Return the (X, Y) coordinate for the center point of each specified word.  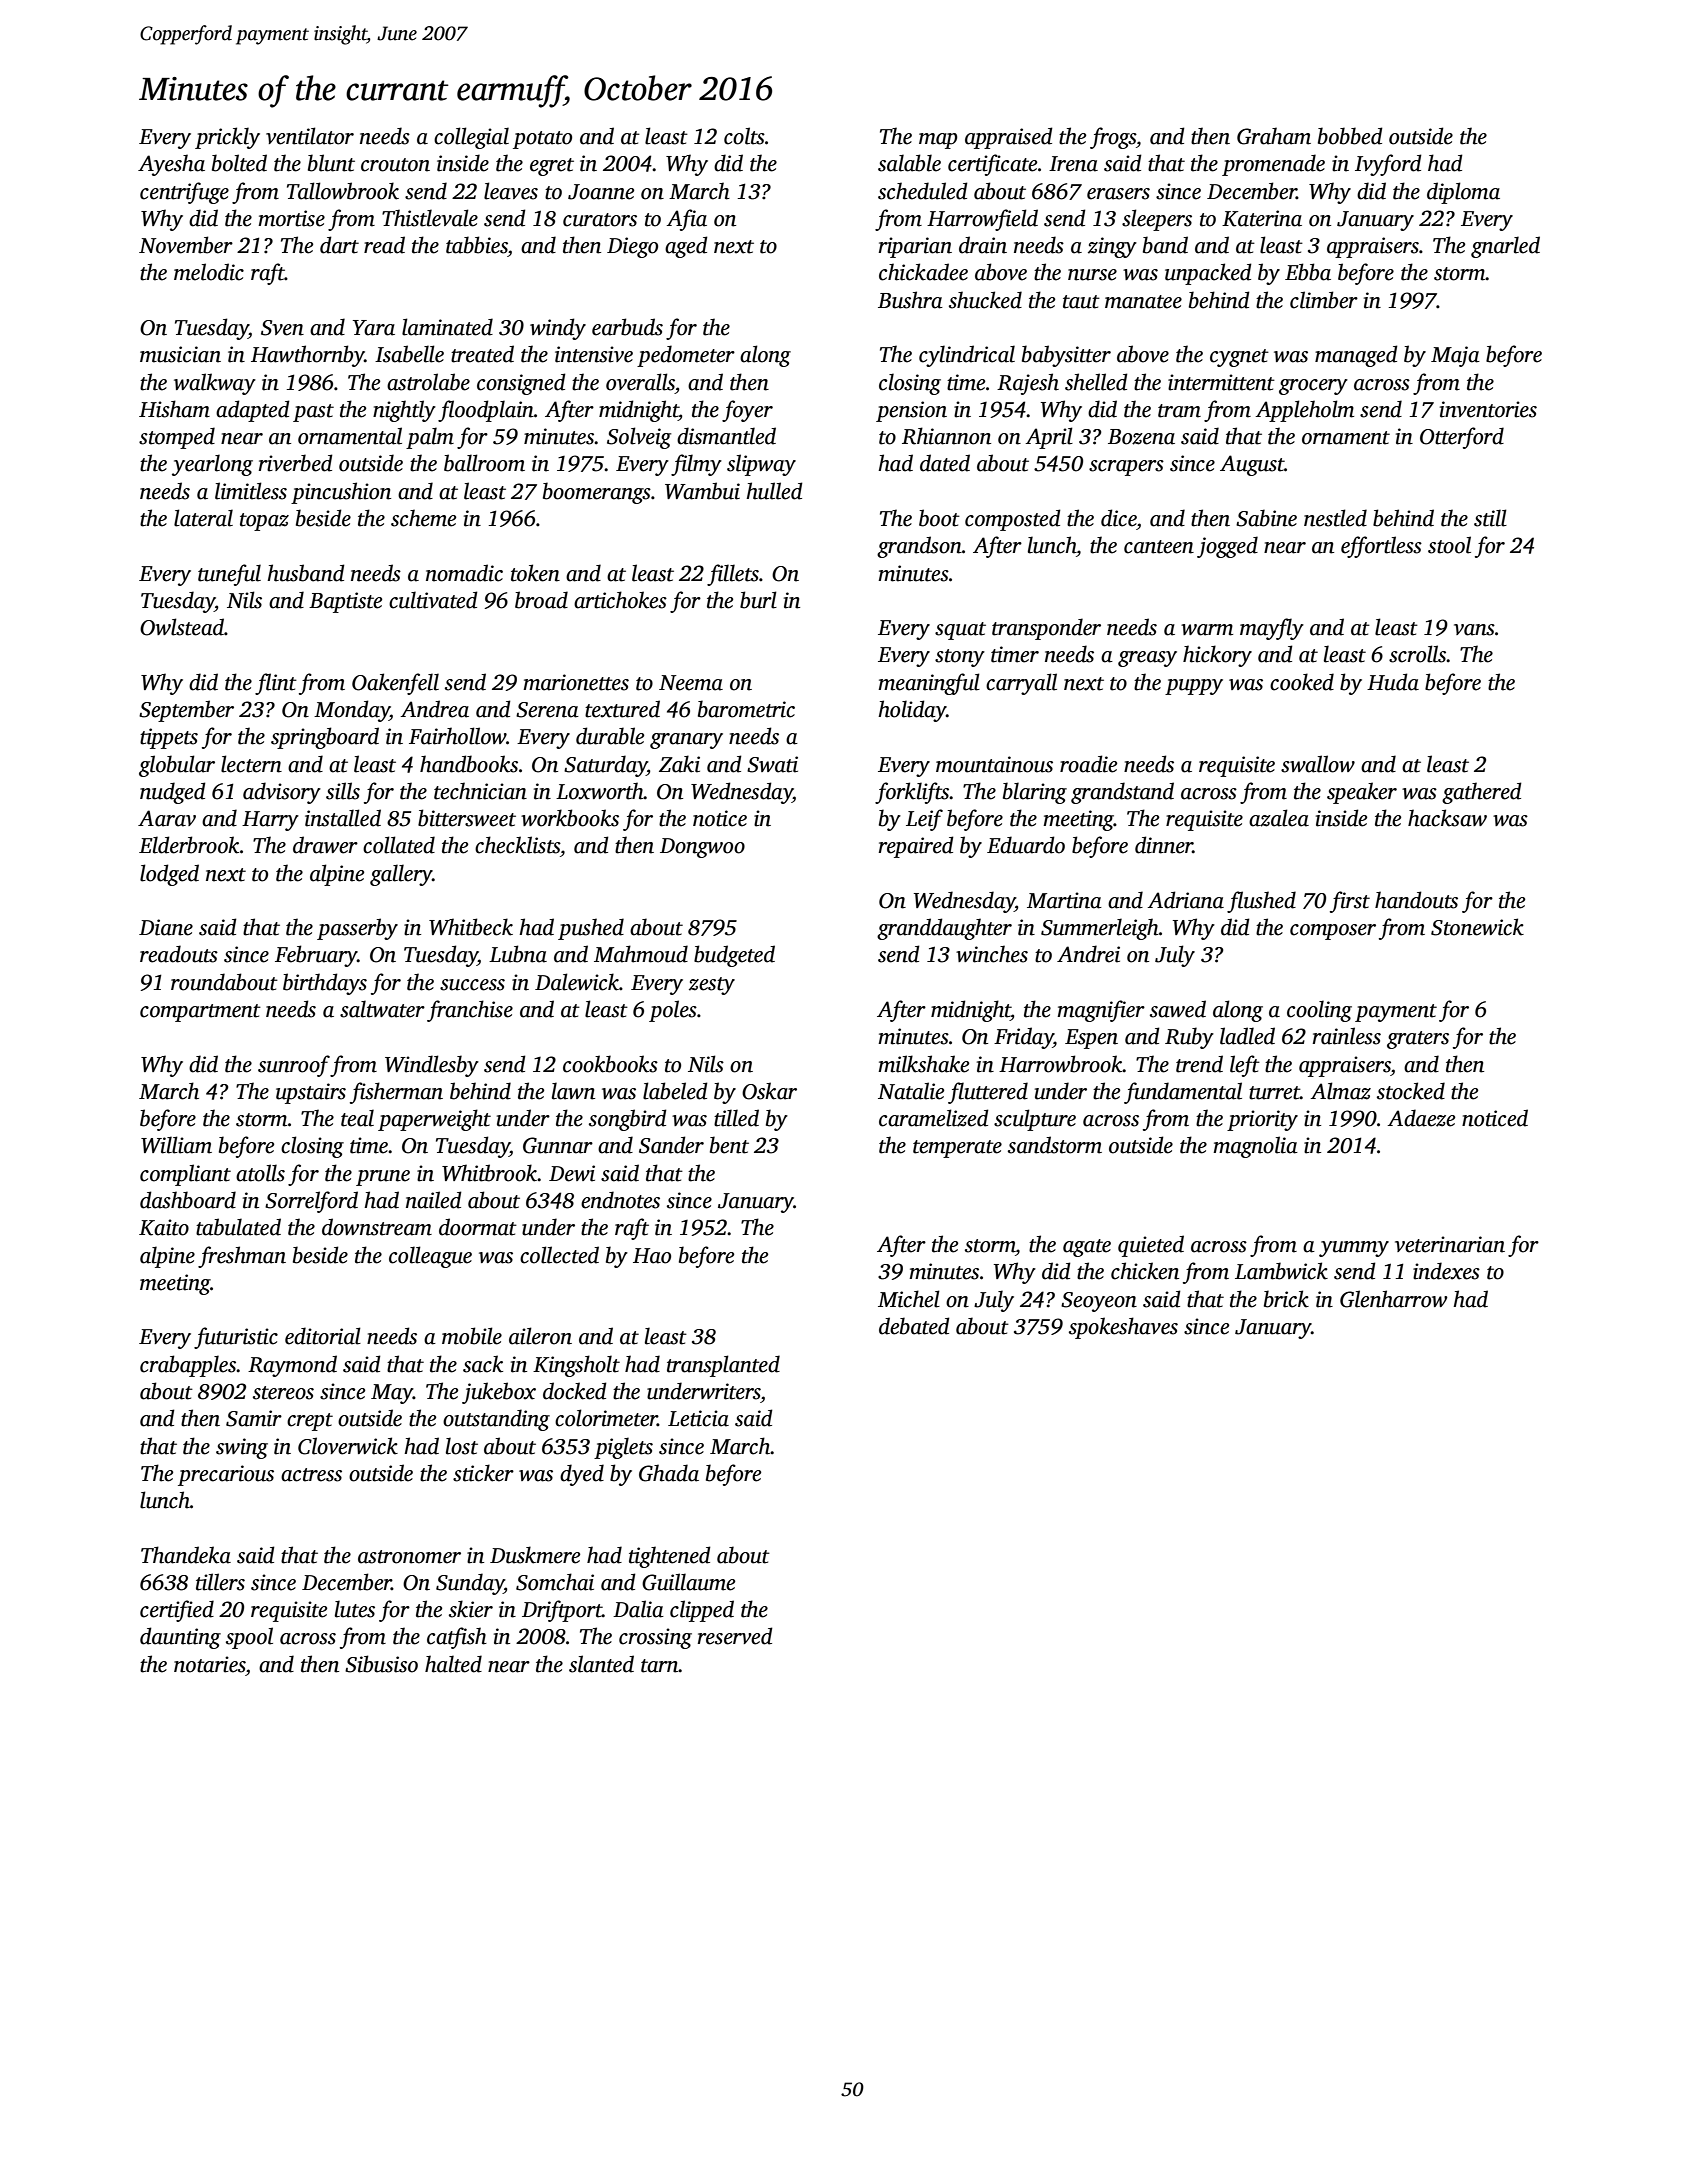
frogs (1113, 138)
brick (1286, 1299)
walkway (215, 384)
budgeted (734, 956)
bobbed (1350, 136)
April (1049, 438)
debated (914, 1326)
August (1252, 465)
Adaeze (1421, 1118)
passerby (357, 929)
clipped (702, 1611)
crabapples (188, 1366)
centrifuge (184, 193)
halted (453, 1664)
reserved (735, 1636)
